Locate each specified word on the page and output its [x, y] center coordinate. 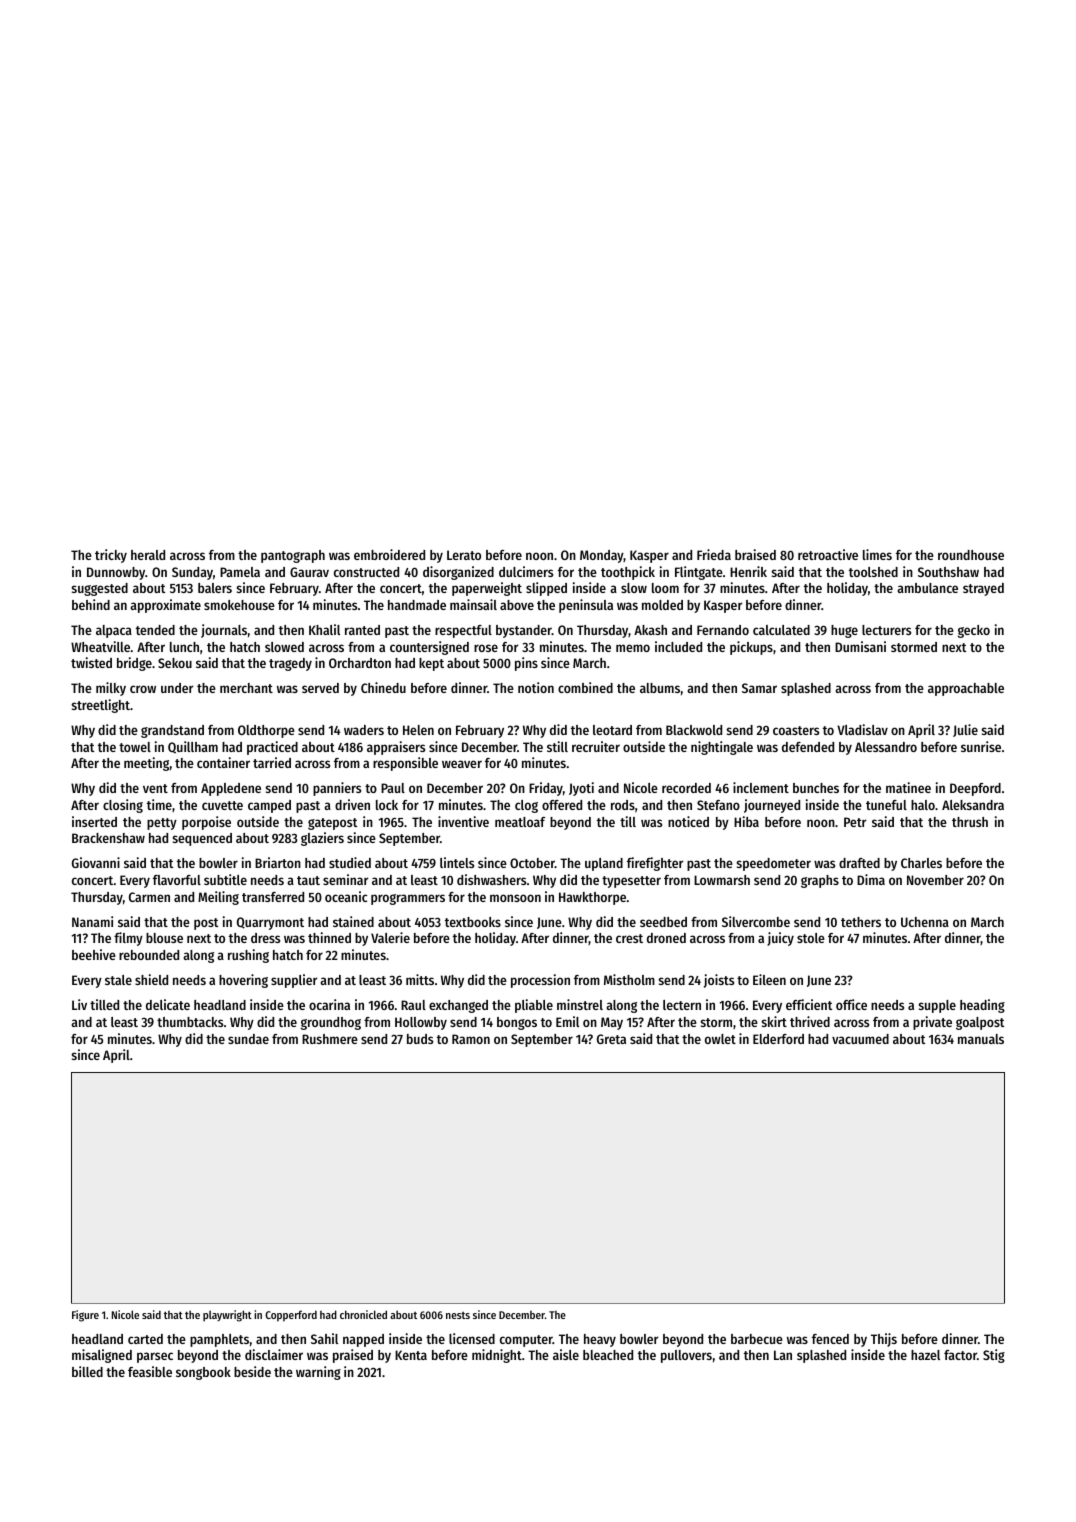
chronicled [363, 1314]
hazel [925, 1355]
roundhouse [971, 555]
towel [135, 747]
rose [486, 648]
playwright [227, 1316]
